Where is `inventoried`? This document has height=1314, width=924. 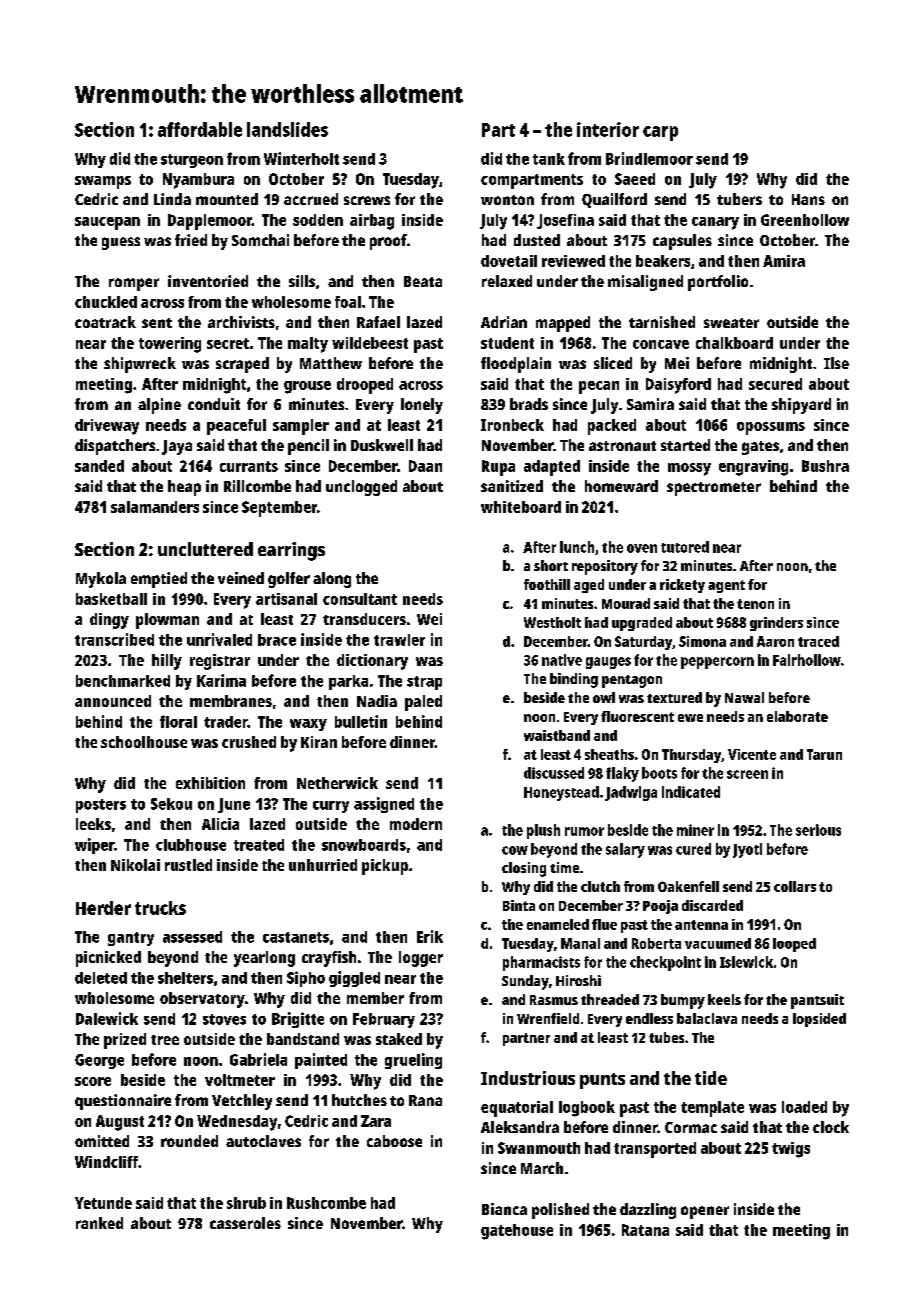
inventoried is located at coordinates (208, 281).
